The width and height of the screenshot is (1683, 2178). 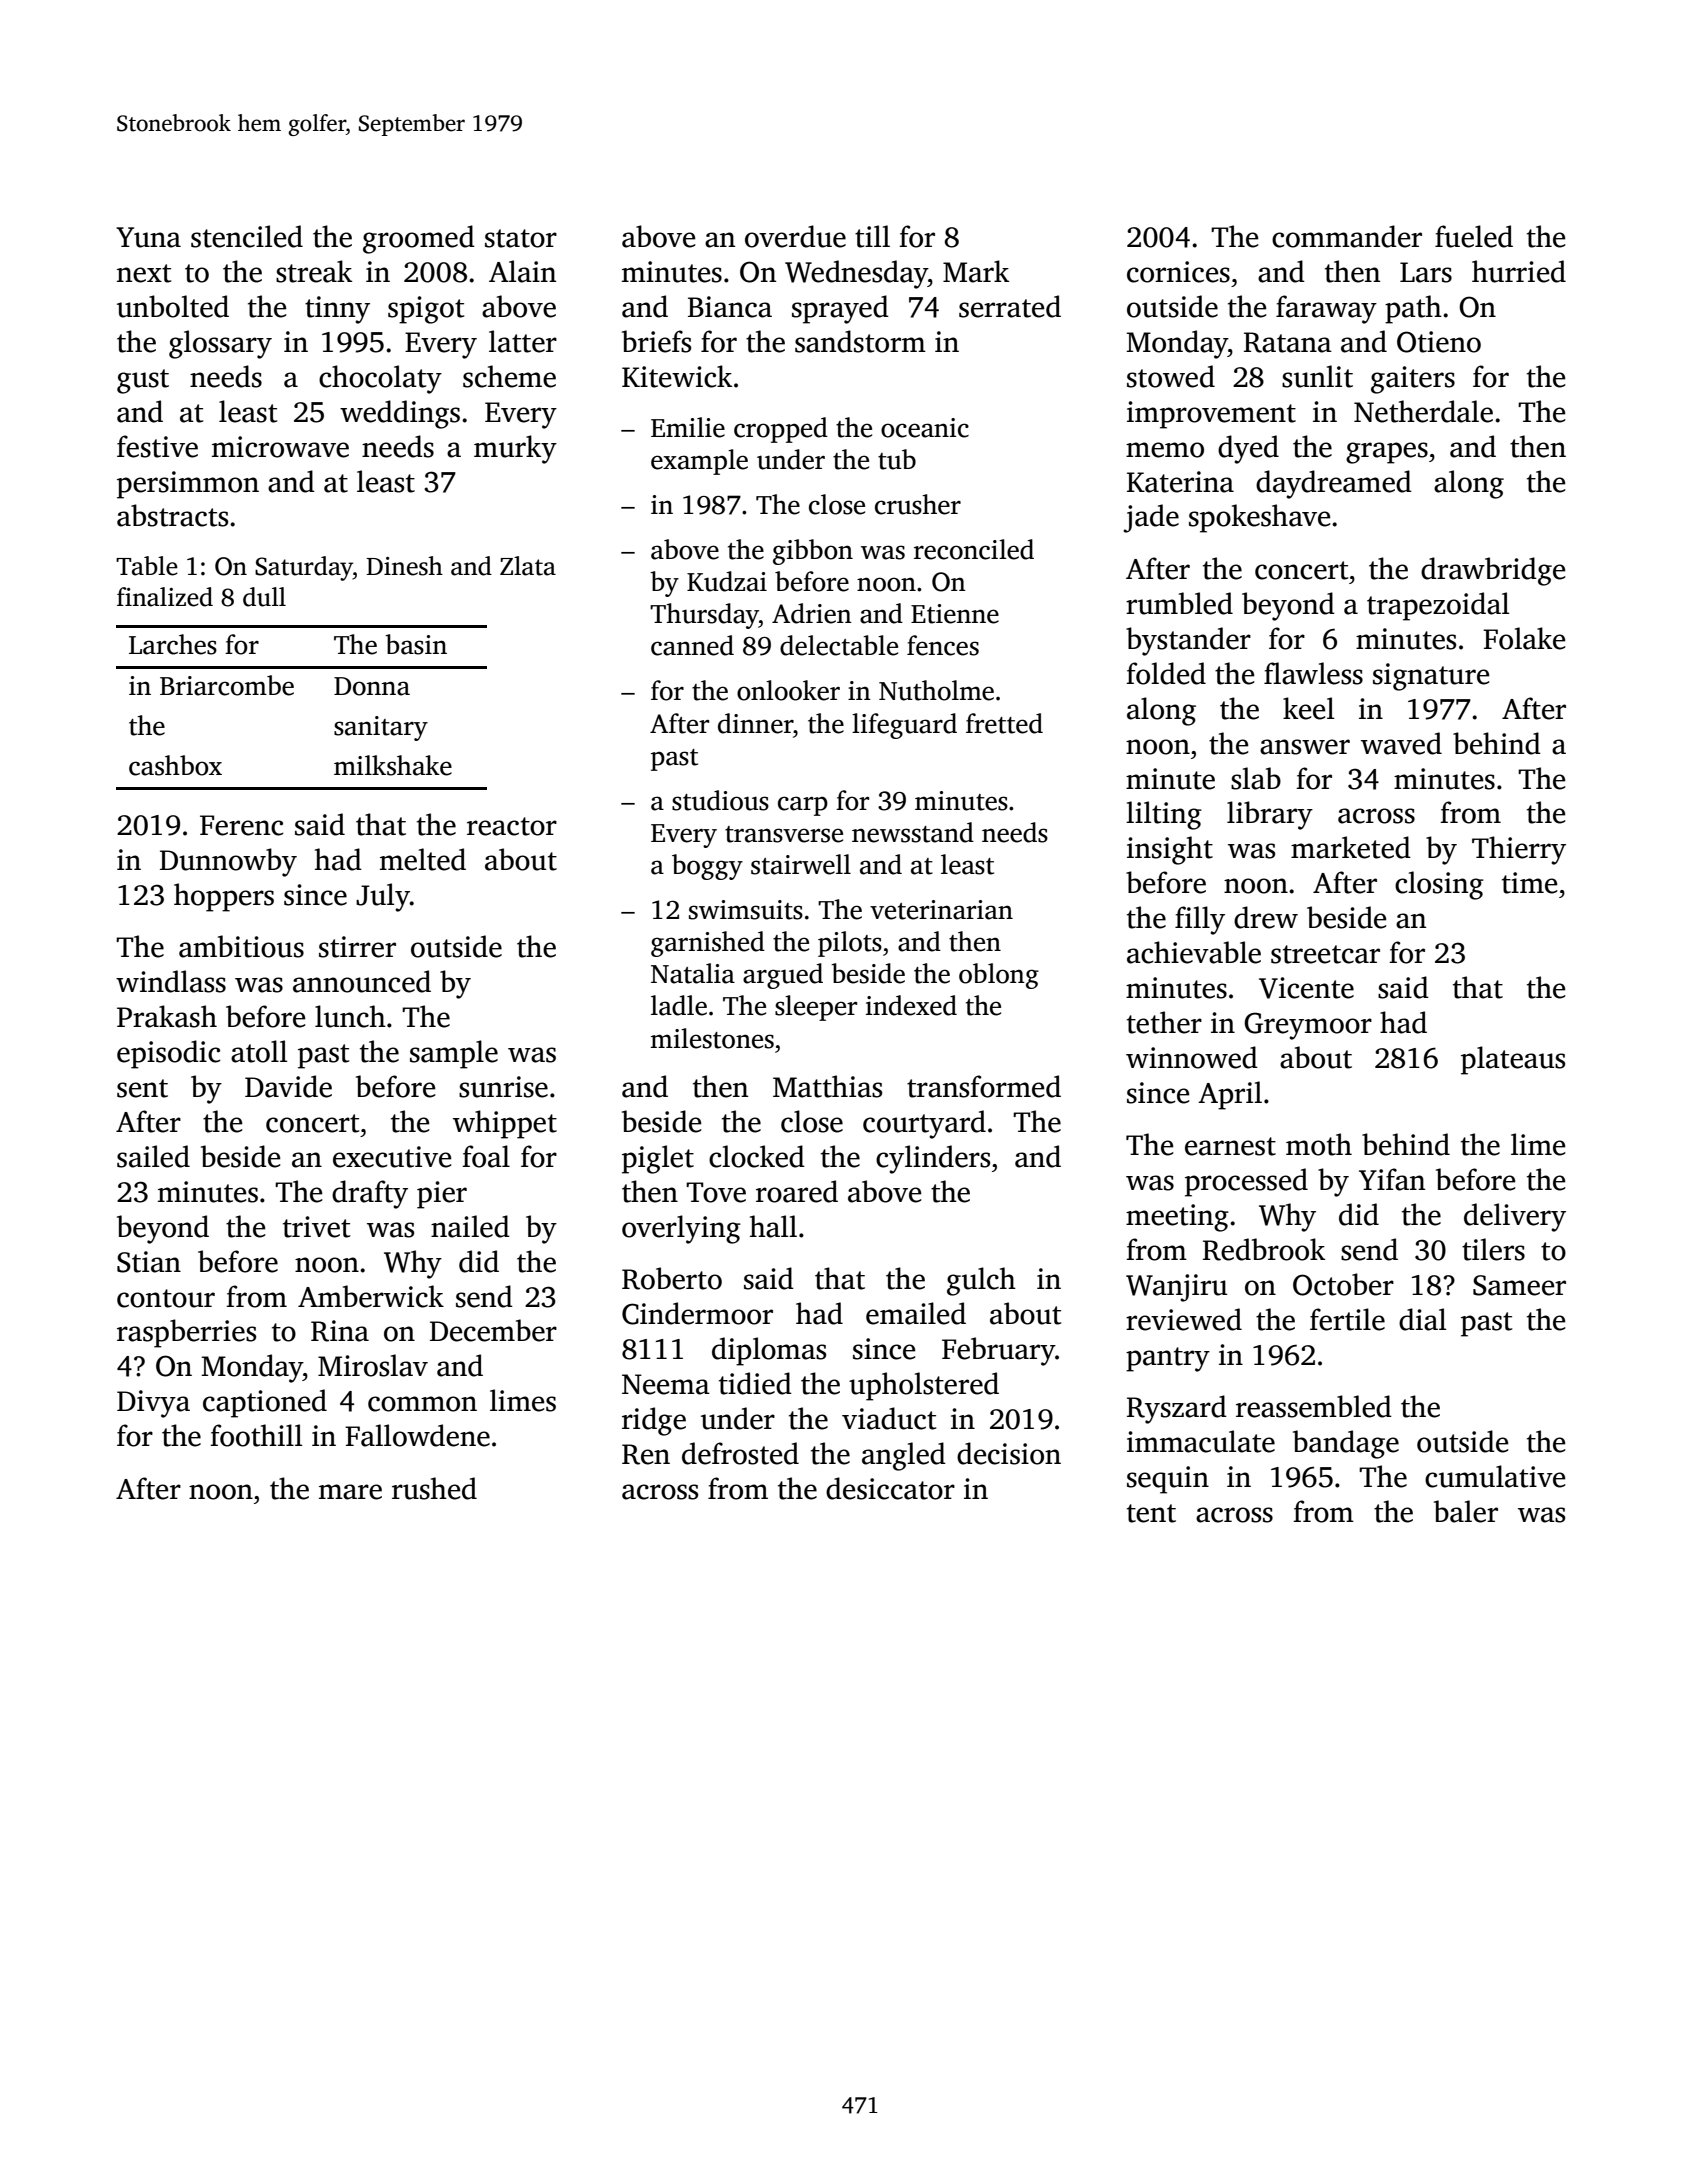 What do you see at coordinates (264, 597) in the screenshot?
I see `dull` at bounding box center [264, 597].
